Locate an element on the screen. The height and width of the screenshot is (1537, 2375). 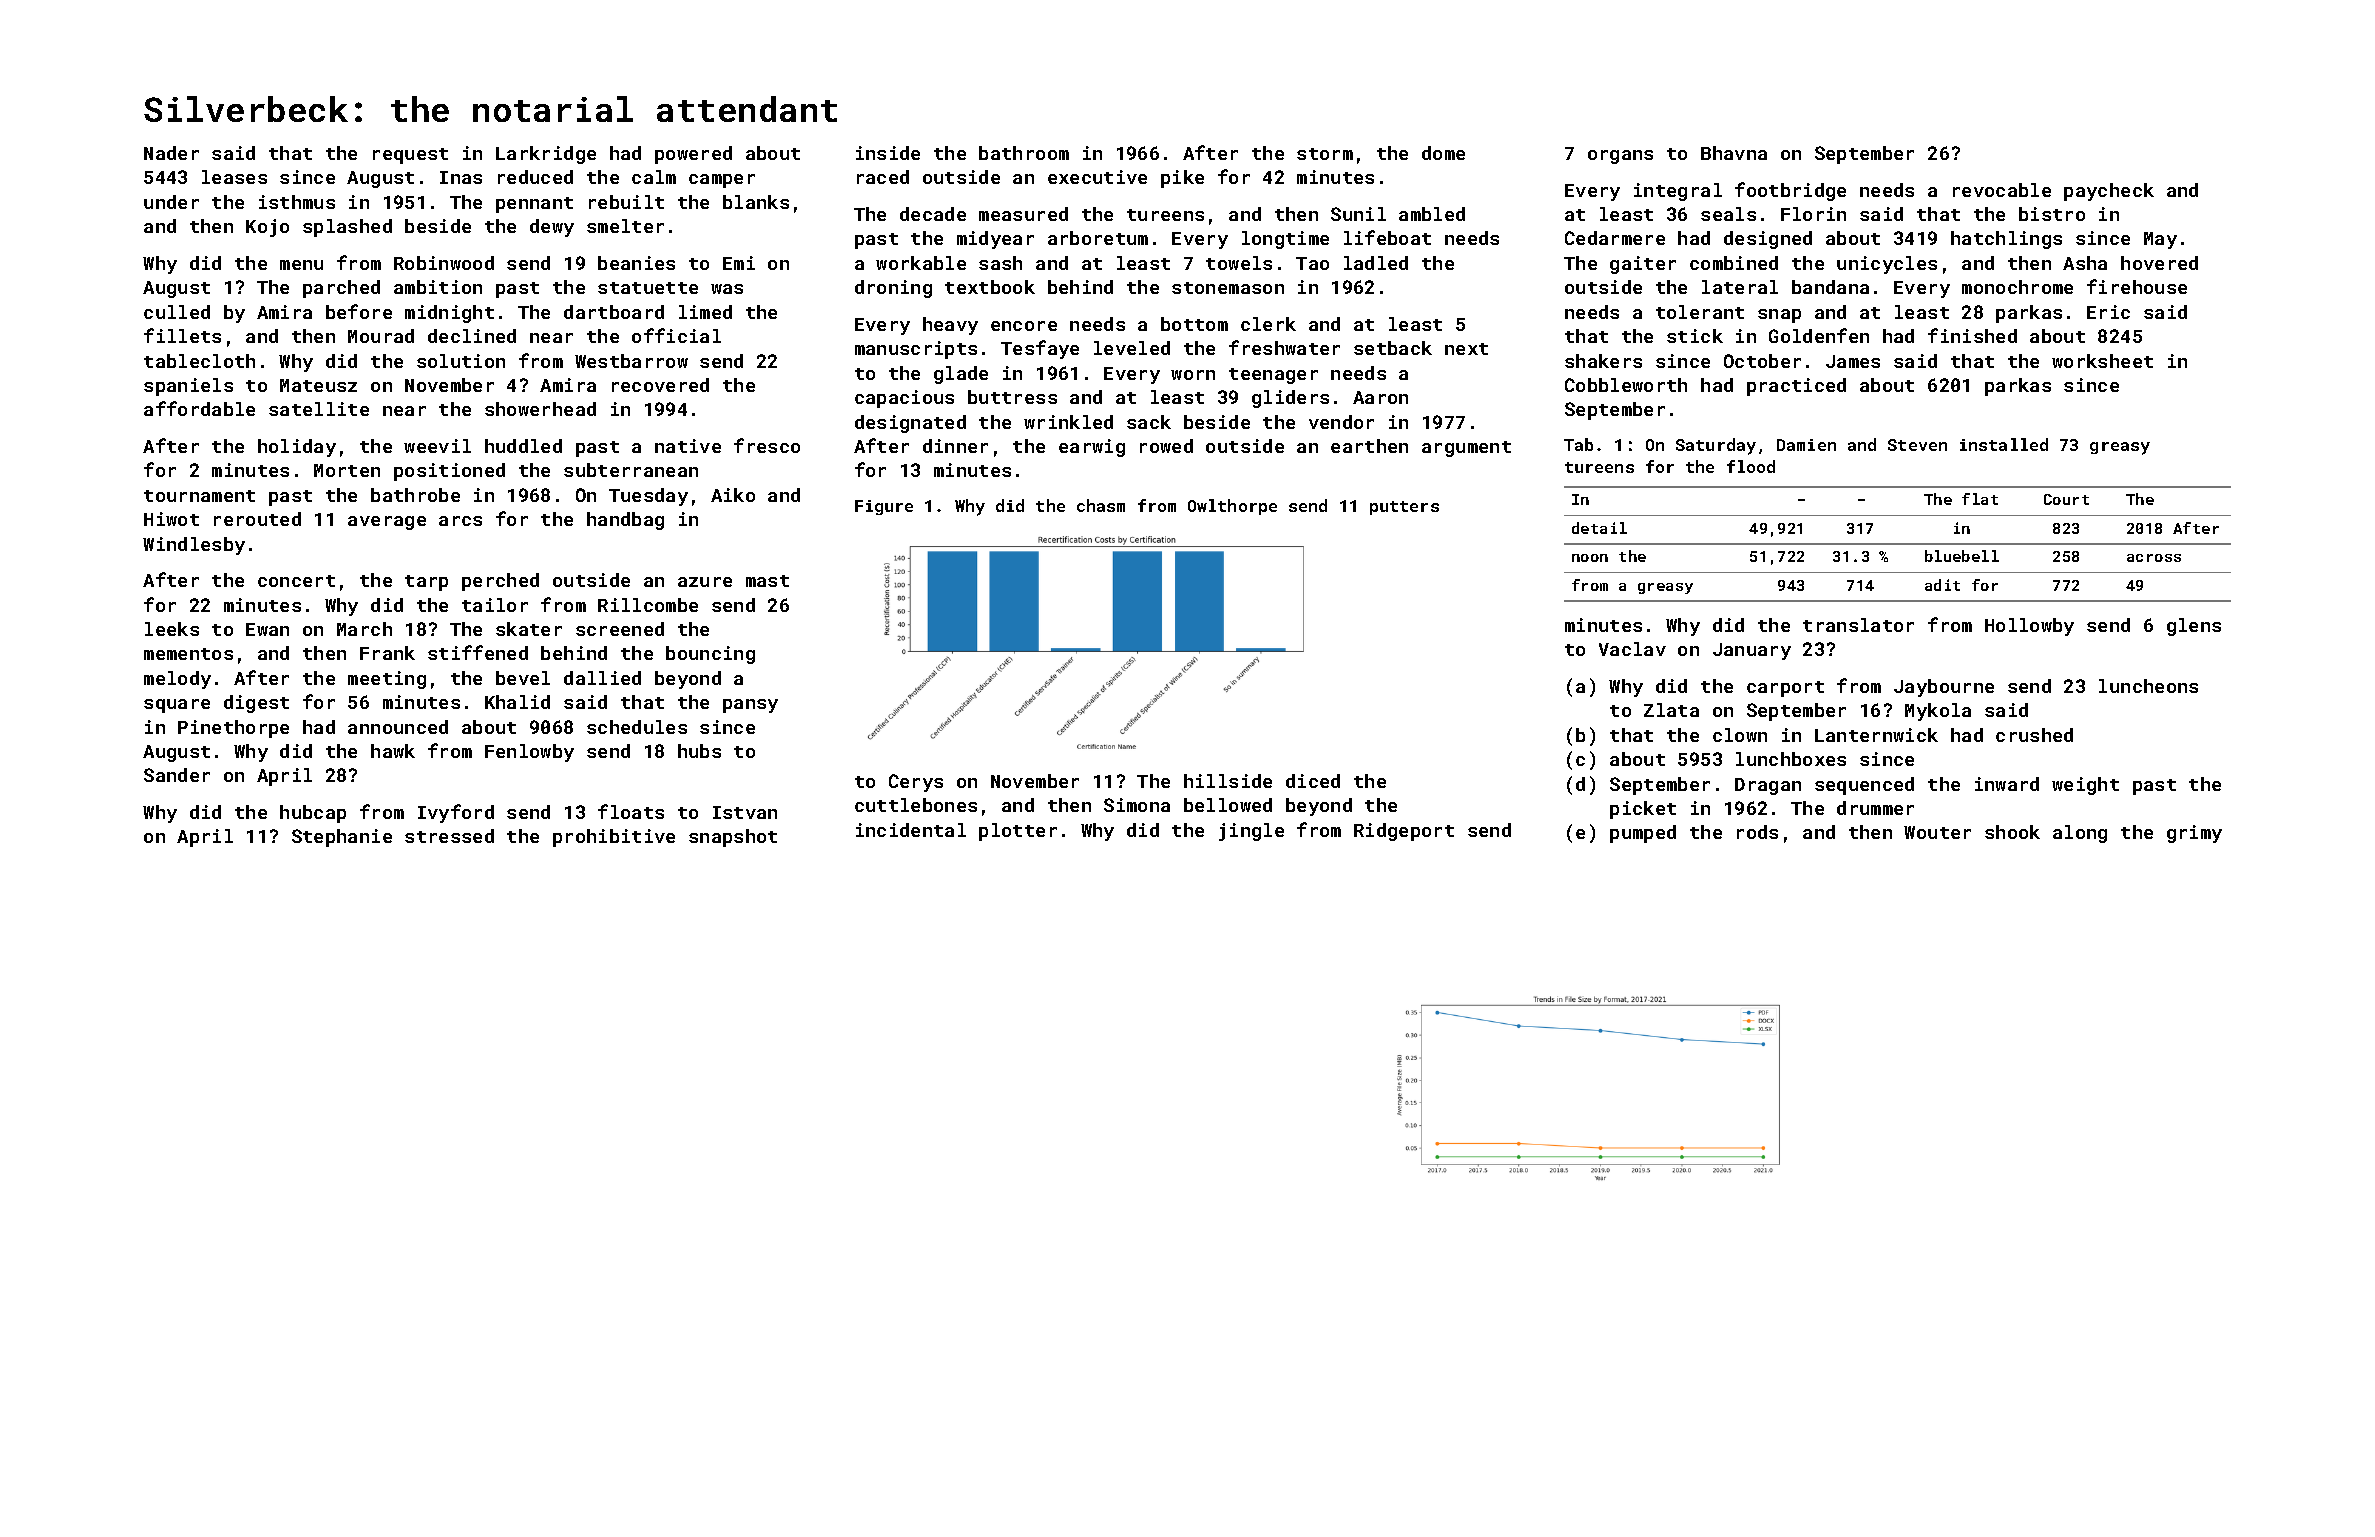
bouncing is located at coordinates (710, 655).
